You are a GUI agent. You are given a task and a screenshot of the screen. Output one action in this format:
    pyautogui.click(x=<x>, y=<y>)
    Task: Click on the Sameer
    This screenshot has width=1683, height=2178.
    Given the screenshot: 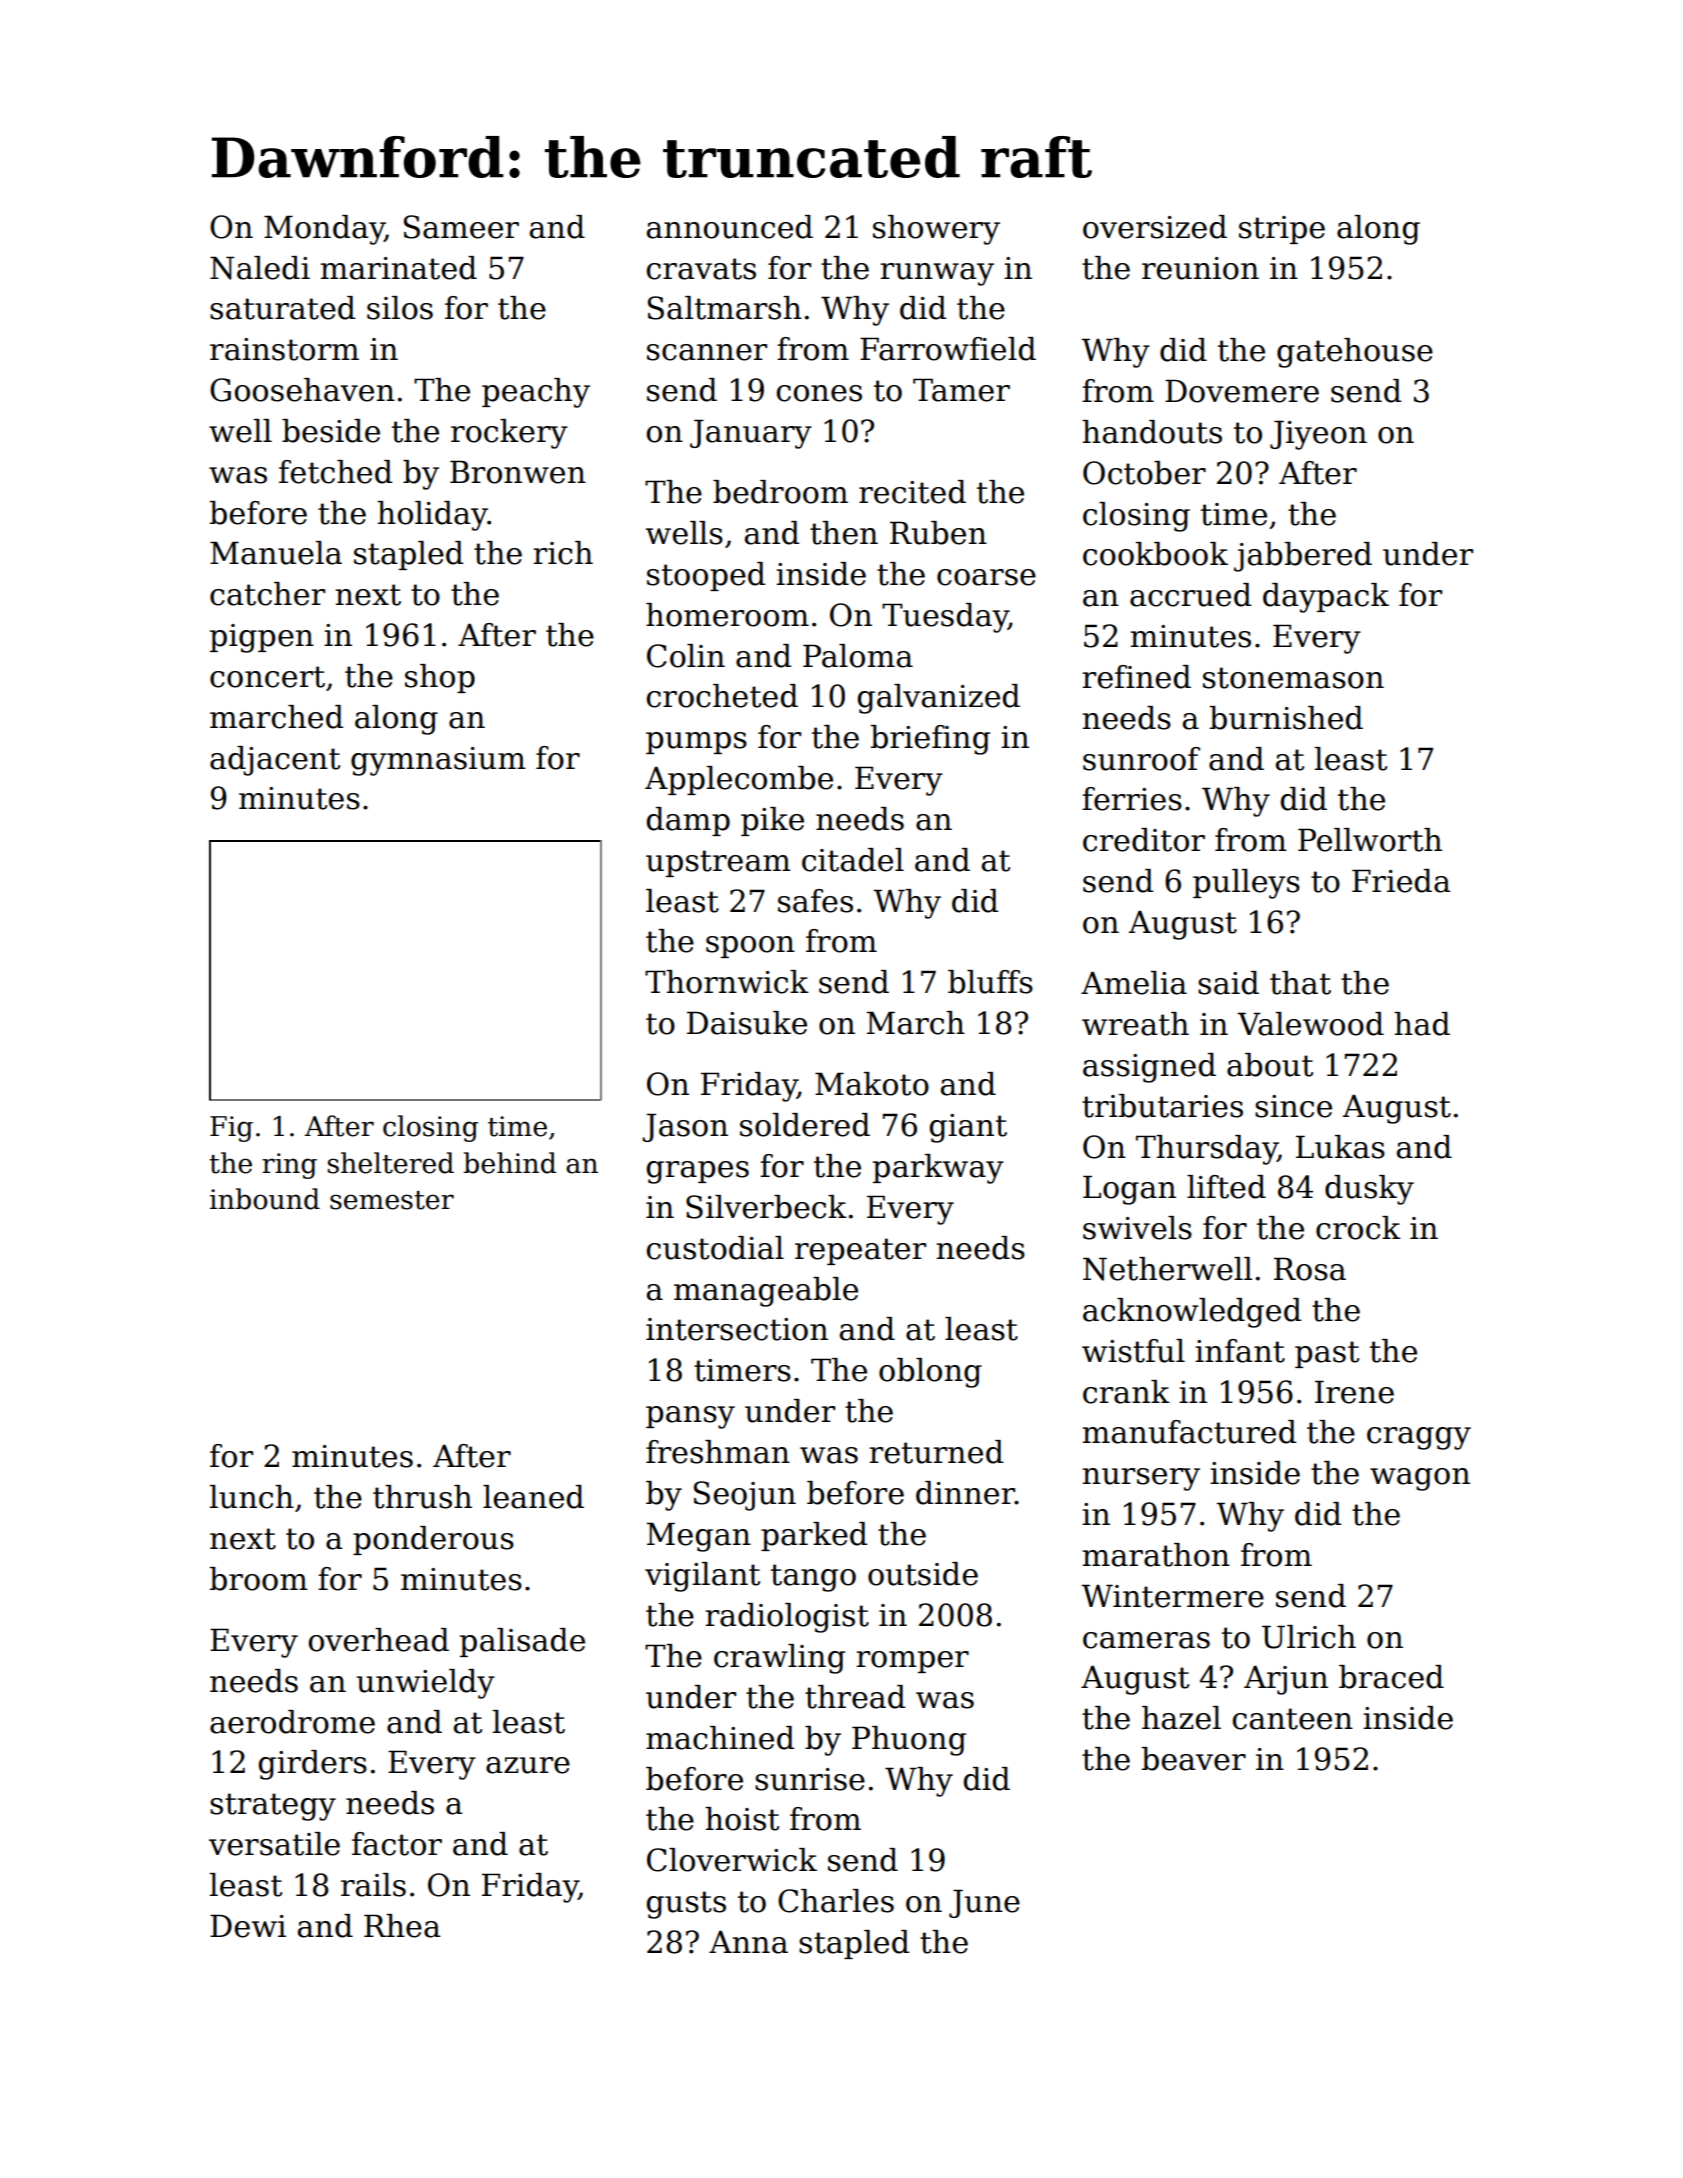 What is the action you would take?
    pyautogui.click(x=461, y=227)
